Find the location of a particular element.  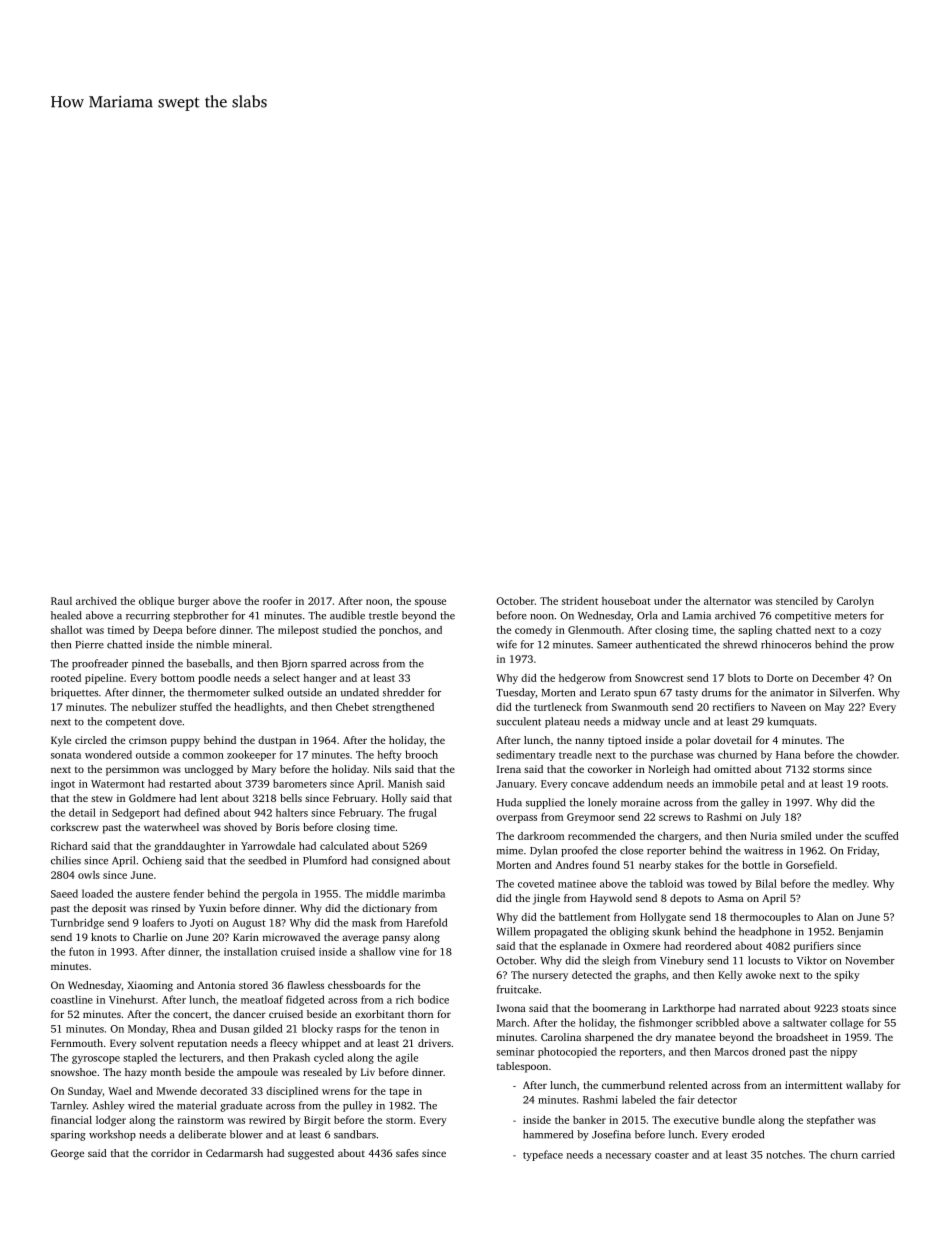

December is located at coordinates (836, 678).
